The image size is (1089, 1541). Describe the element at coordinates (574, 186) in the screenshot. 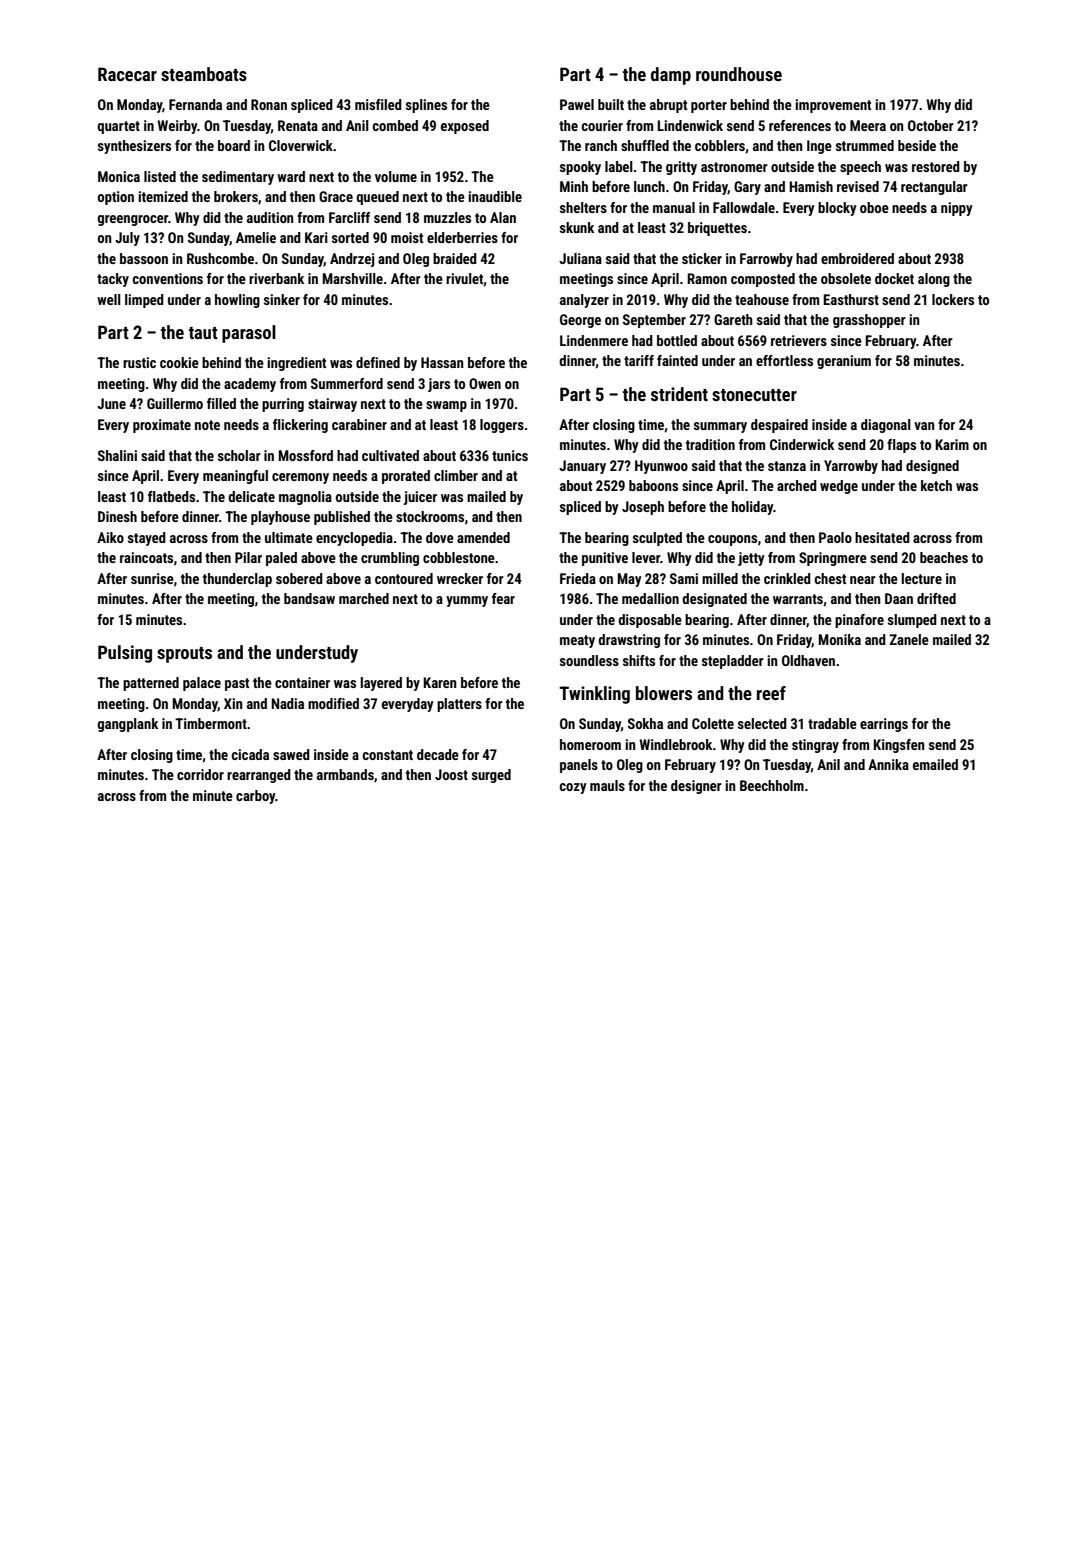

I see `Minh` at that location.
